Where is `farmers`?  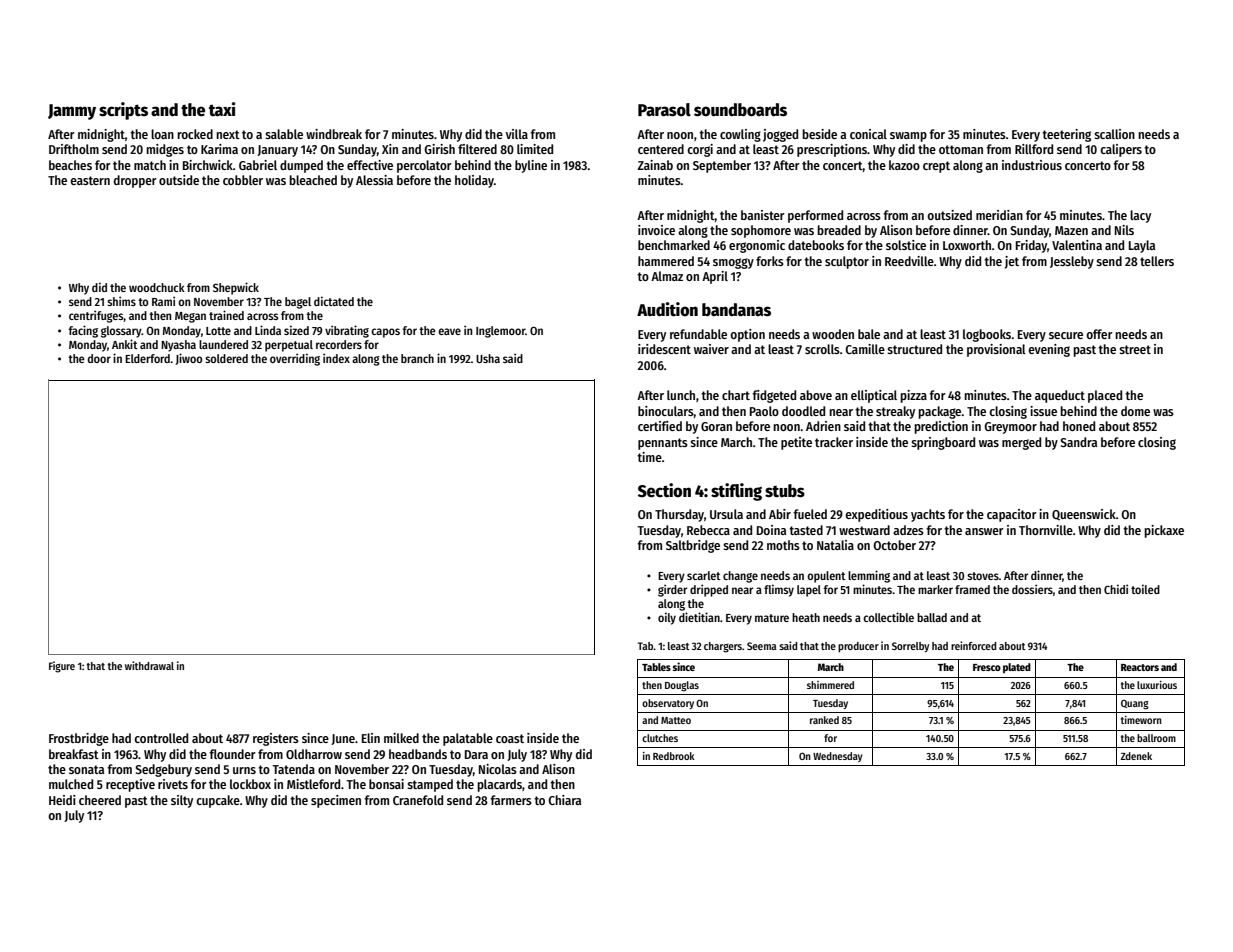
farmers is located at coordinates (511, 800).
